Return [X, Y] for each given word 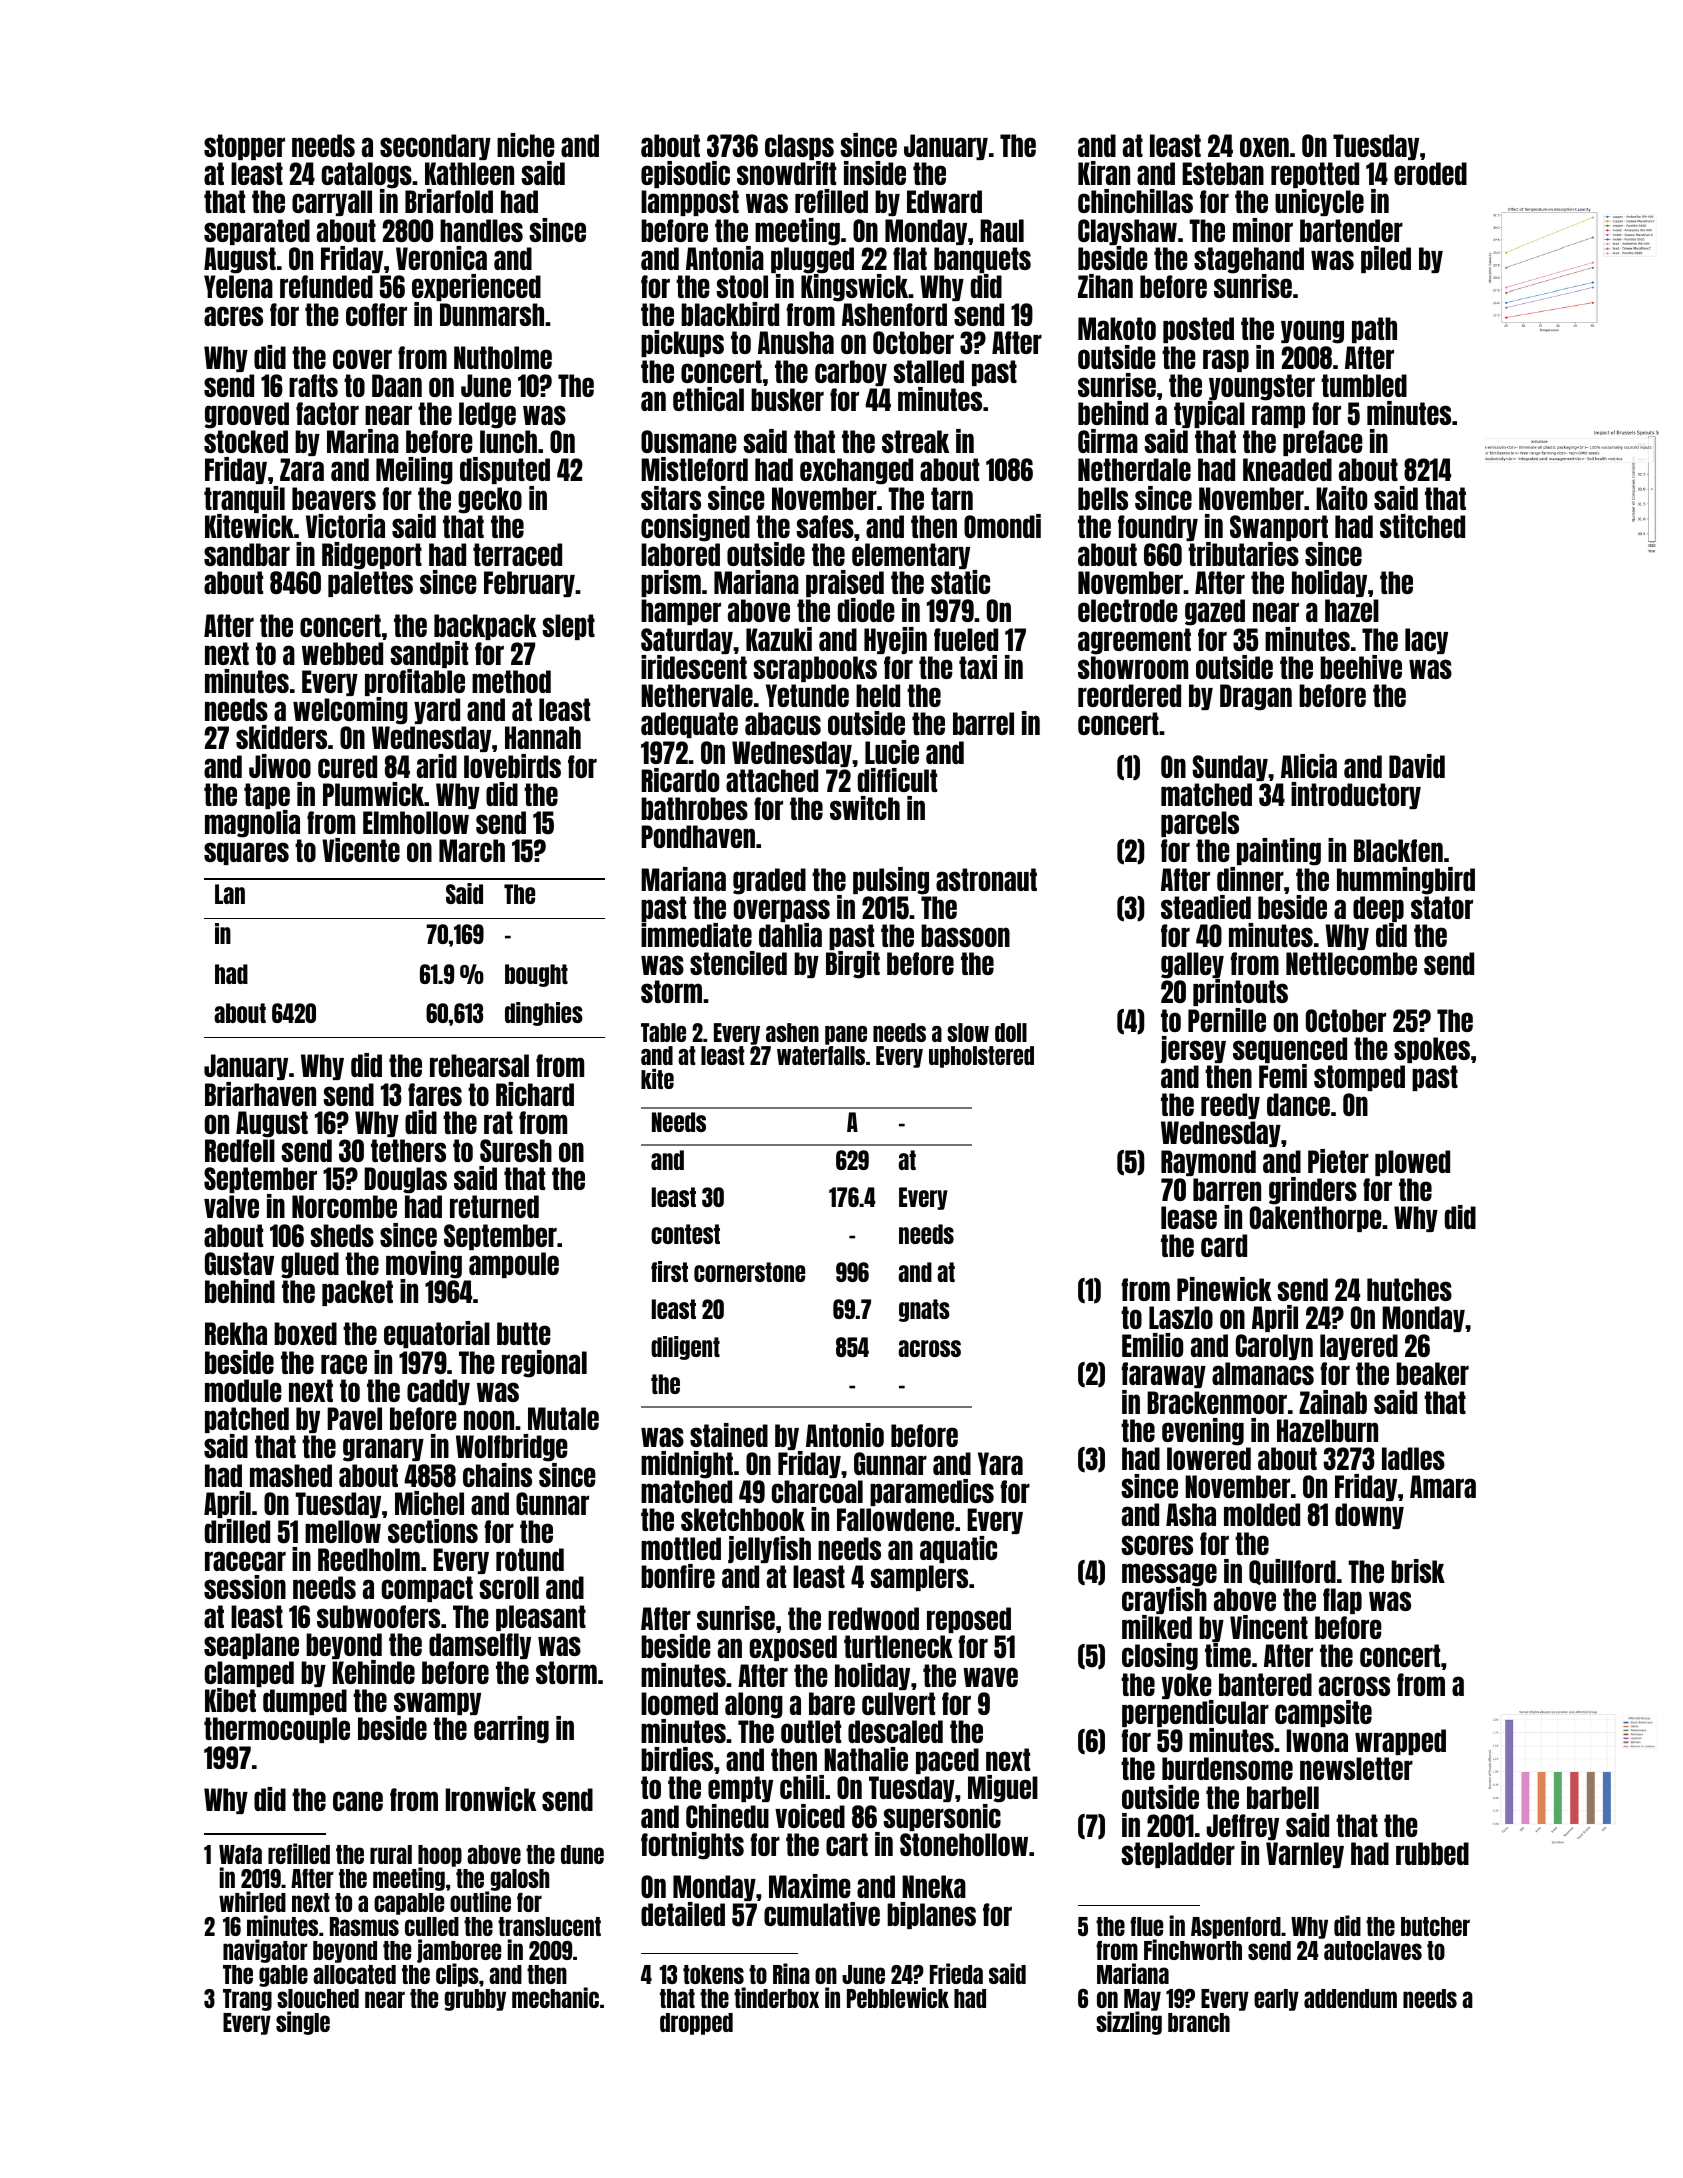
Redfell [240, 1150]
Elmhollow [416, 822]
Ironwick [491, 1799]
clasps [799, 147]
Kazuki [779, 639]
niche [526, 145]
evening [1203, 1432]
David [1417, 766]
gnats [924, 1310]
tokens [713, 1974]
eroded [1430, 173]
